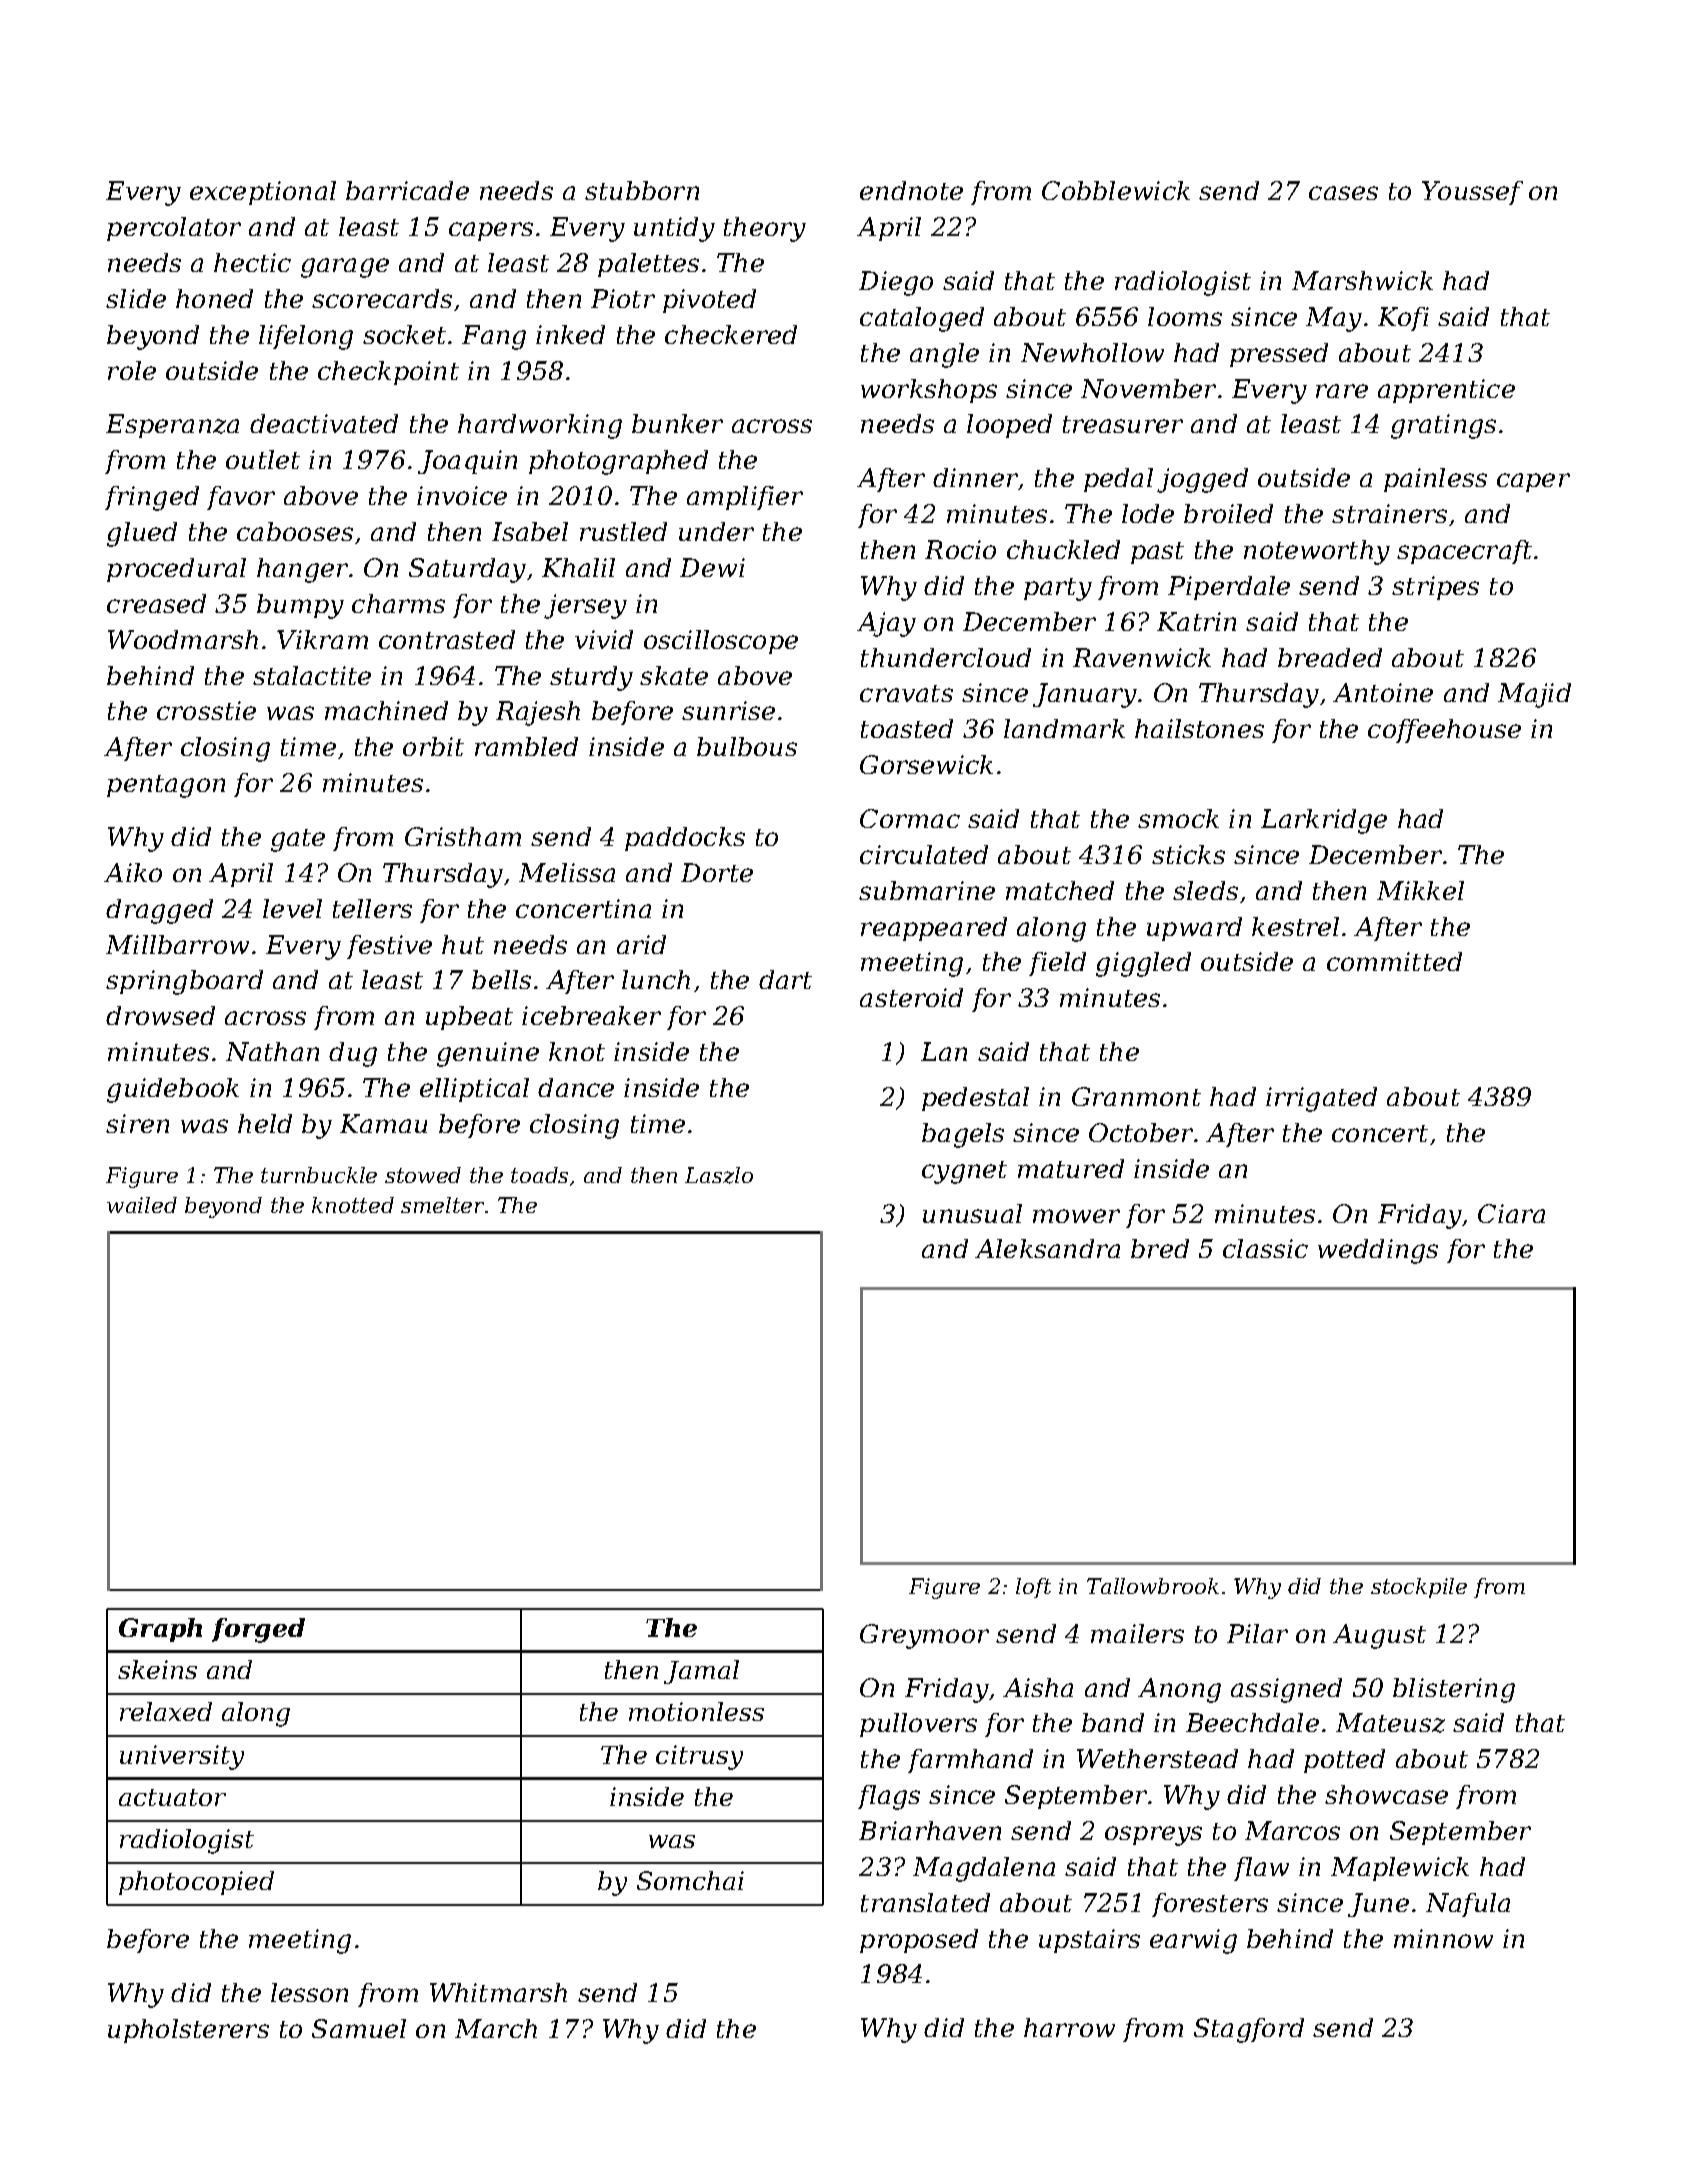 The height and width of the document is (2178, 1683). What do you see at coordinates (302, 570) in the document?
I see `hanger` at bounding box center [302, 570].
